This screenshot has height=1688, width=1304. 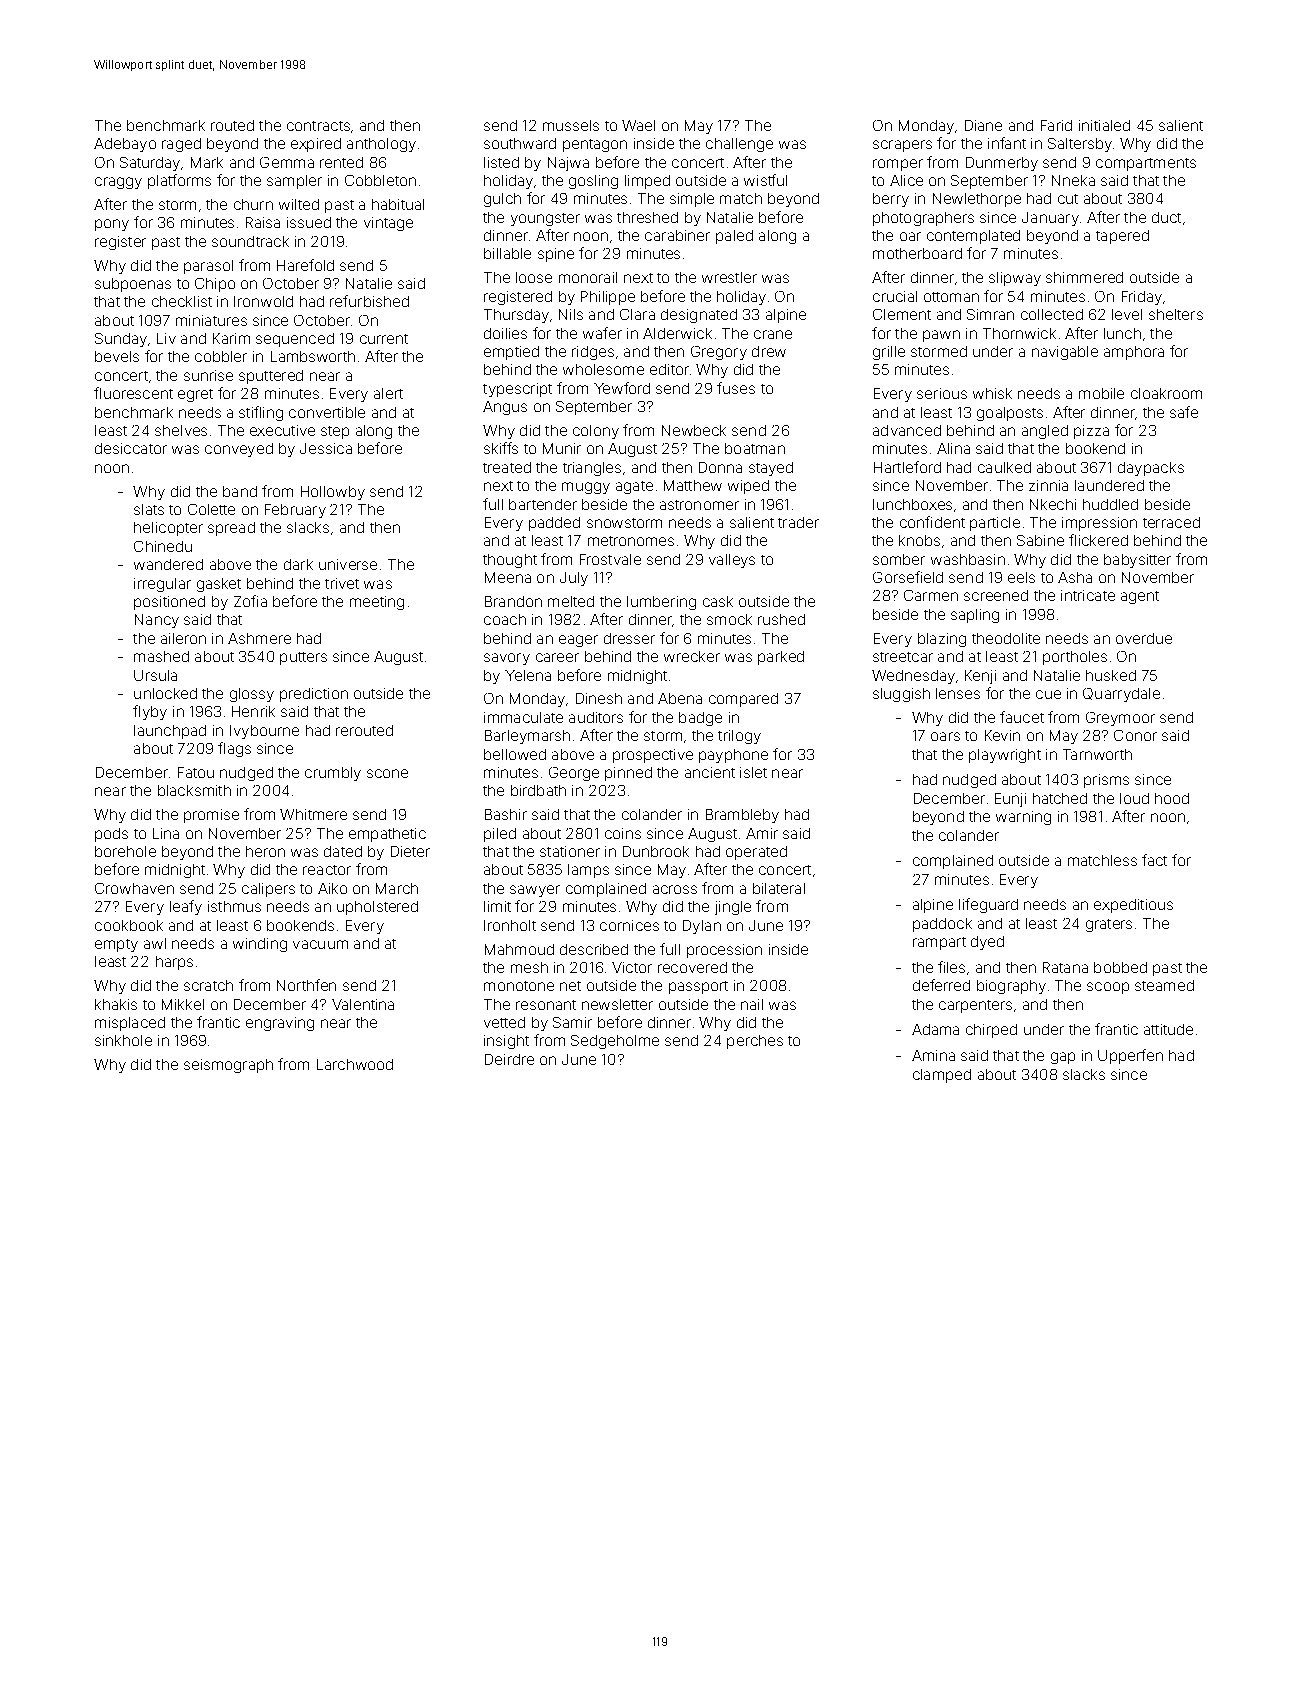 What do you see at coordinates (155, 943) in the screenshot?
I see `awl` at bounding box center [155, 943].
